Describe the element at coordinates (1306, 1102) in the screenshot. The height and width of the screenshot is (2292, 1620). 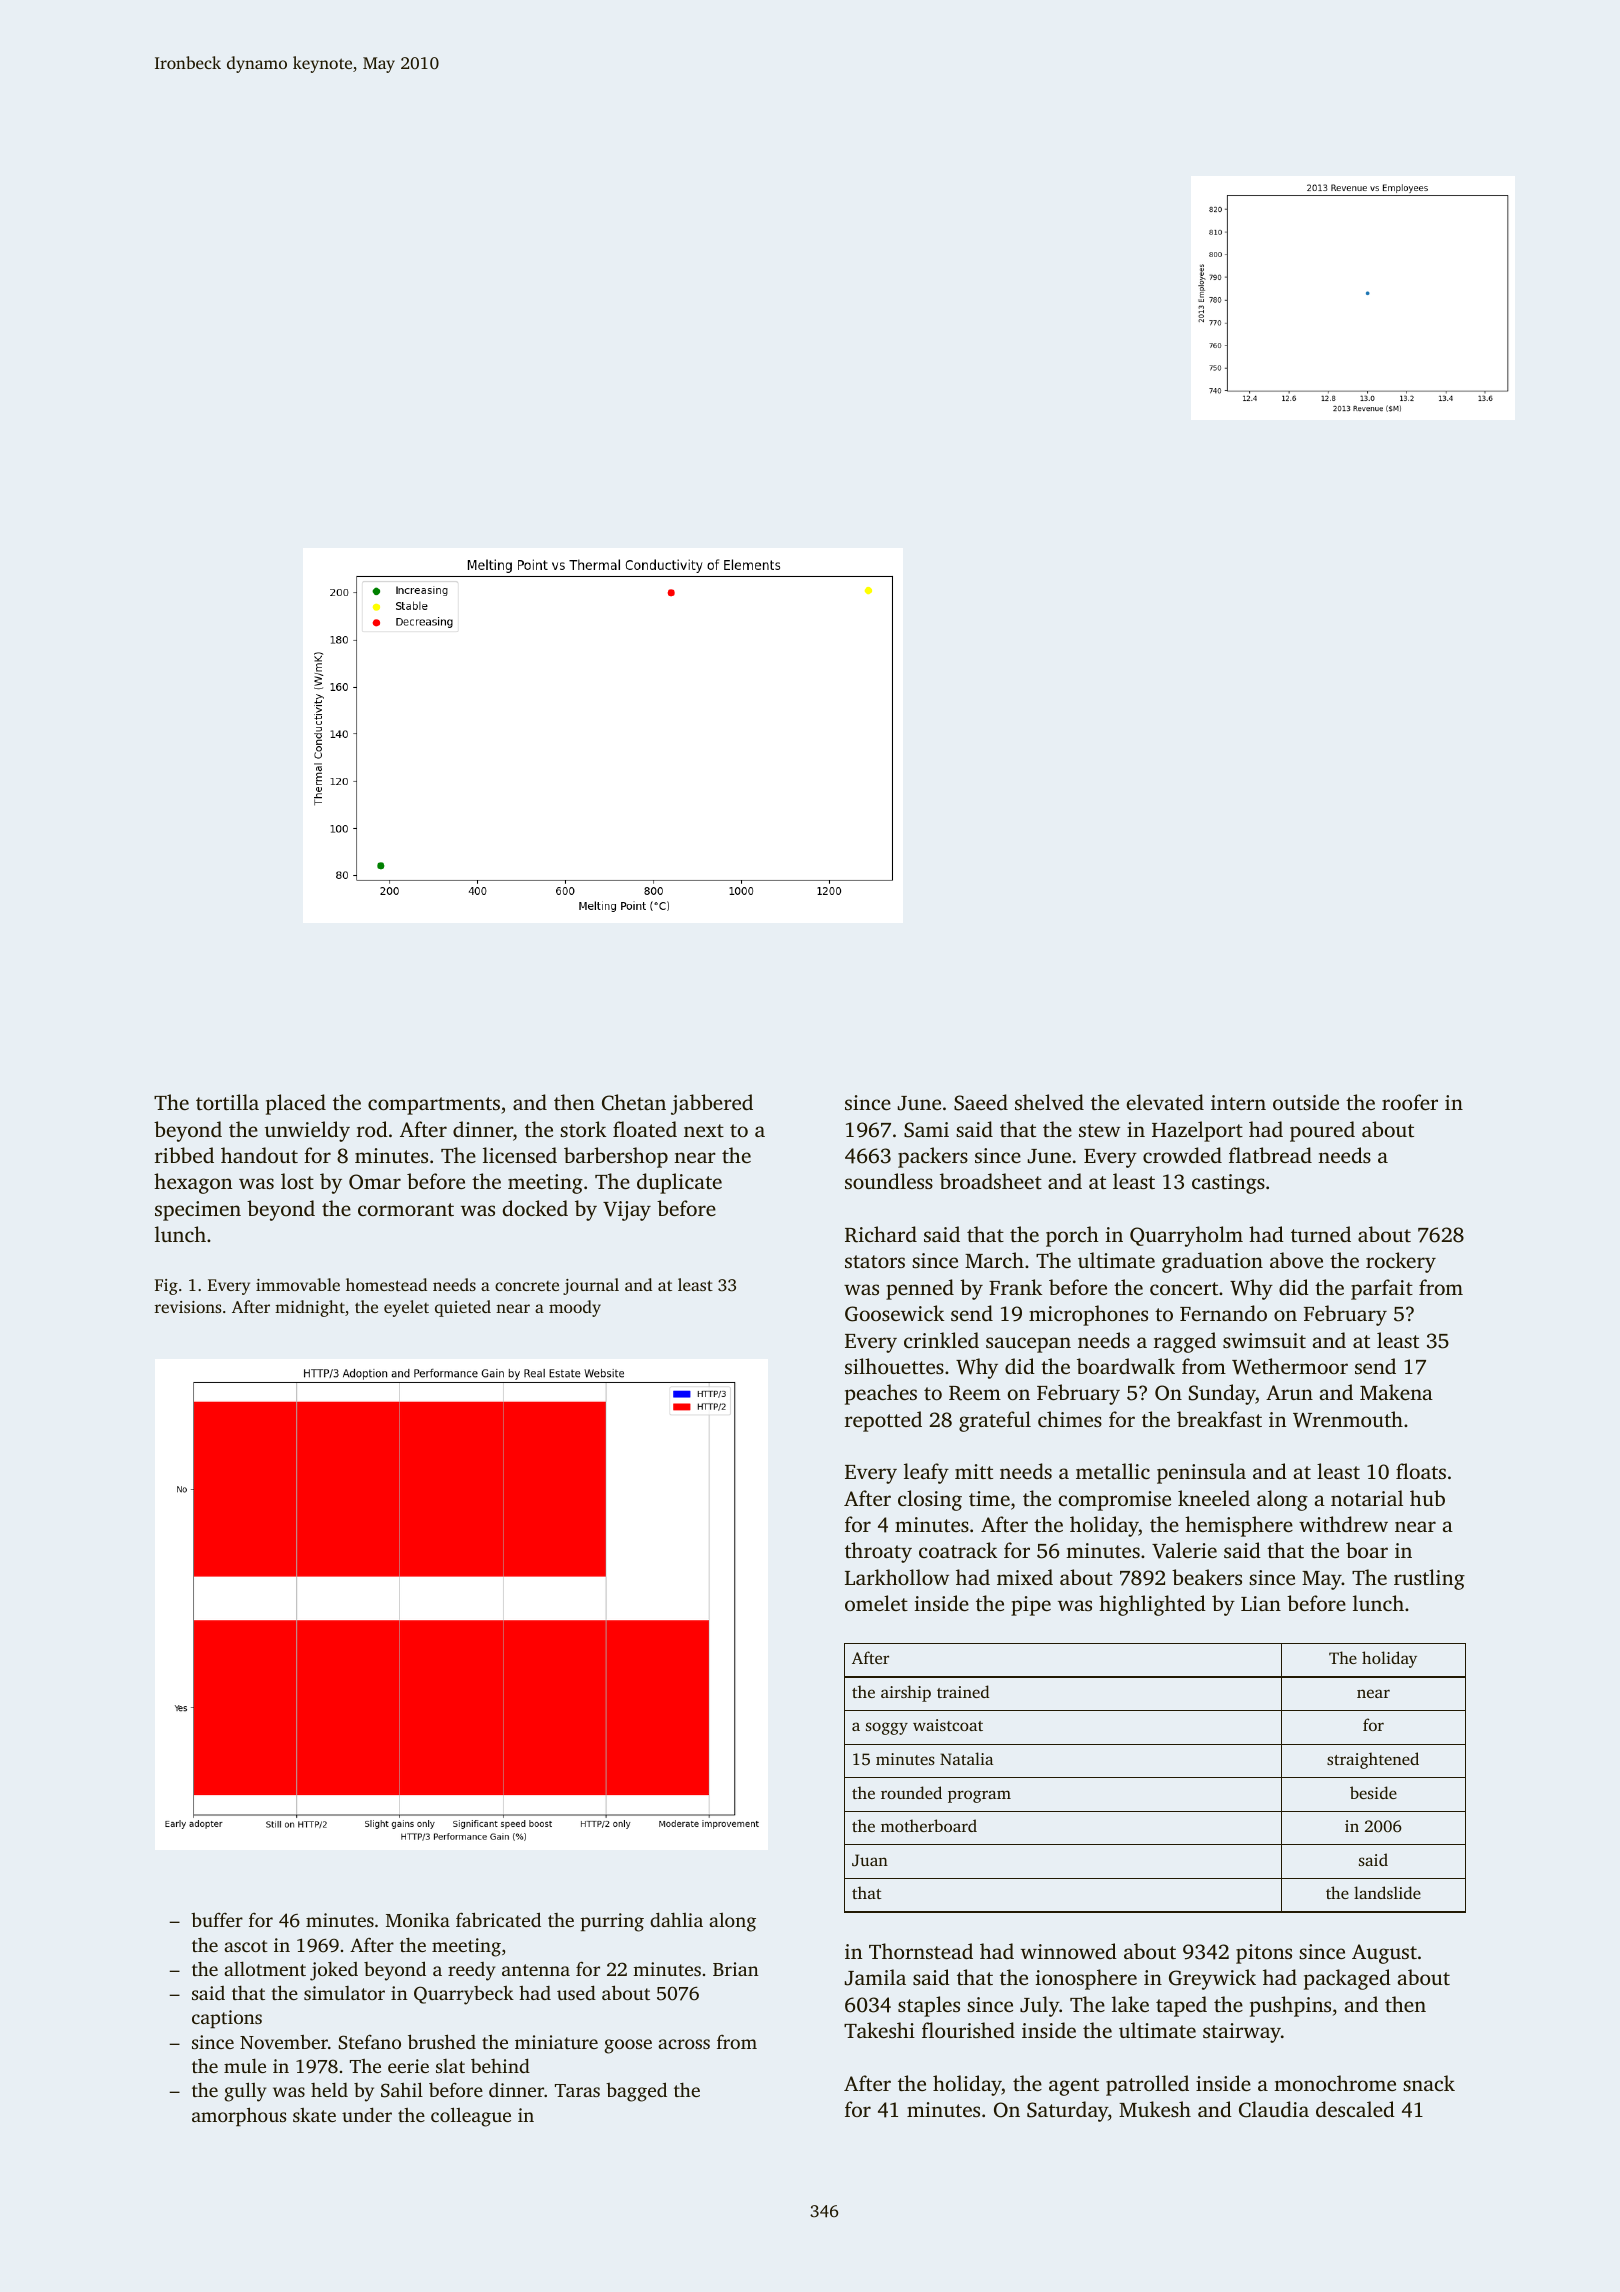
I see `outside` at that location.
